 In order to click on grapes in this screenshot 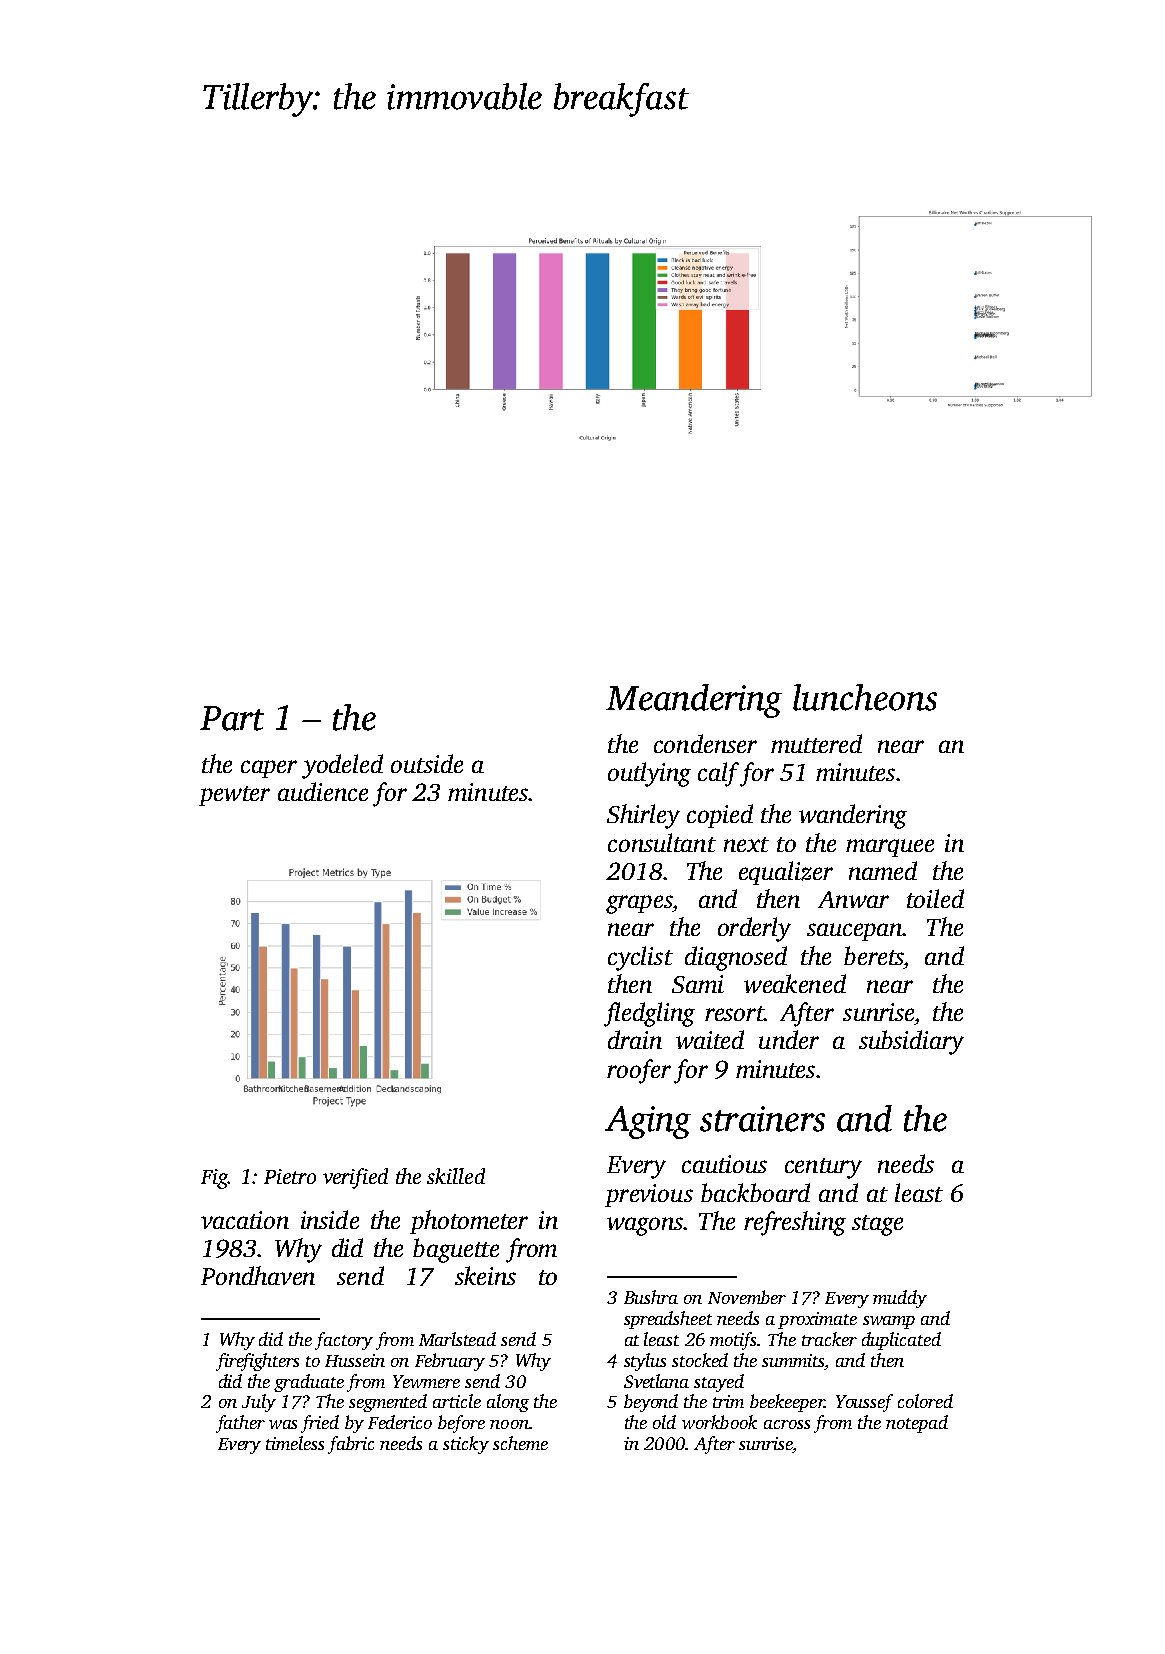, I will do `click(639, 904)`.
